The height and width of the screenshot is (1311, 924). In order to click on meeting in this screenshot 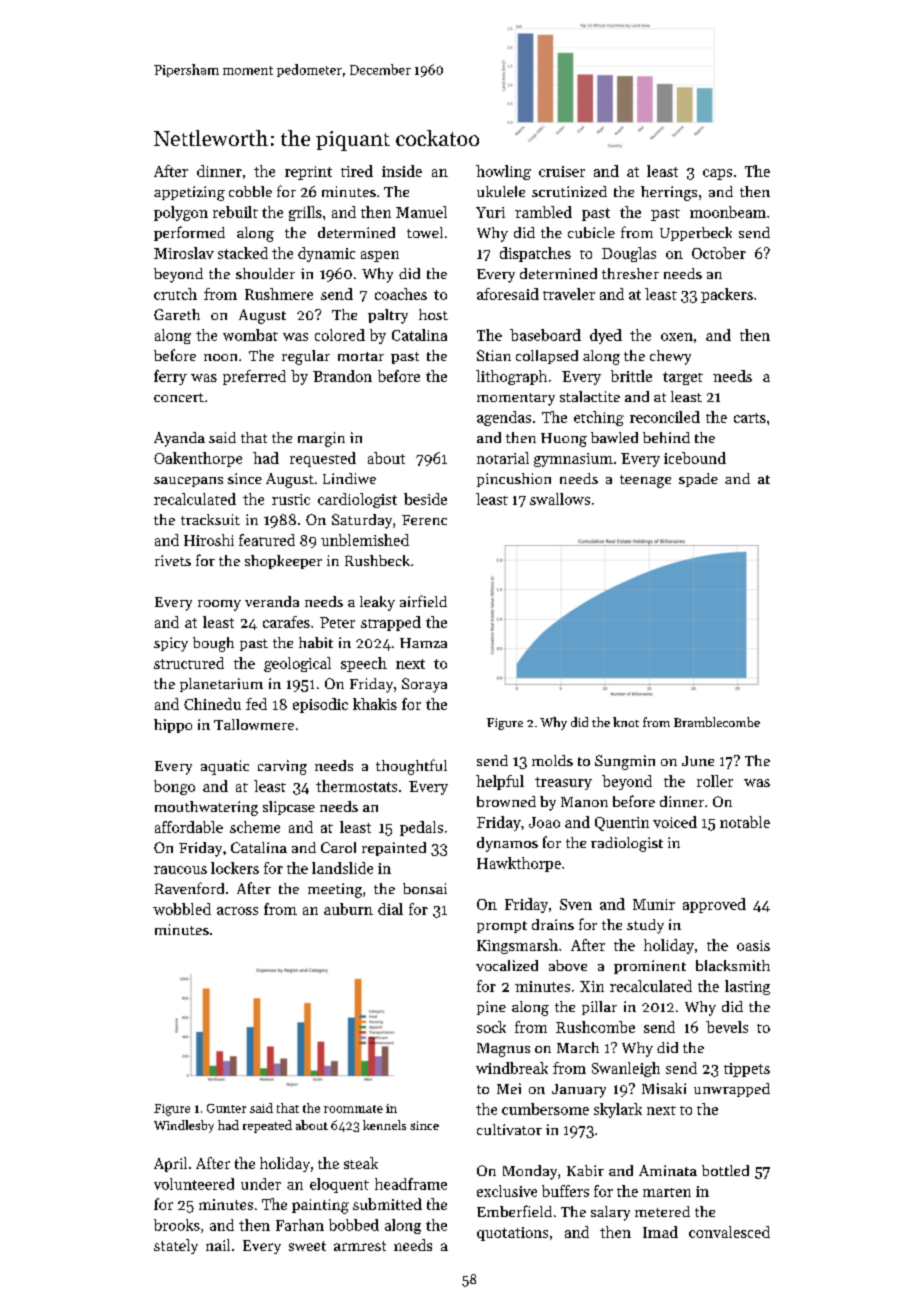, I will do `click(335, 890)`.
